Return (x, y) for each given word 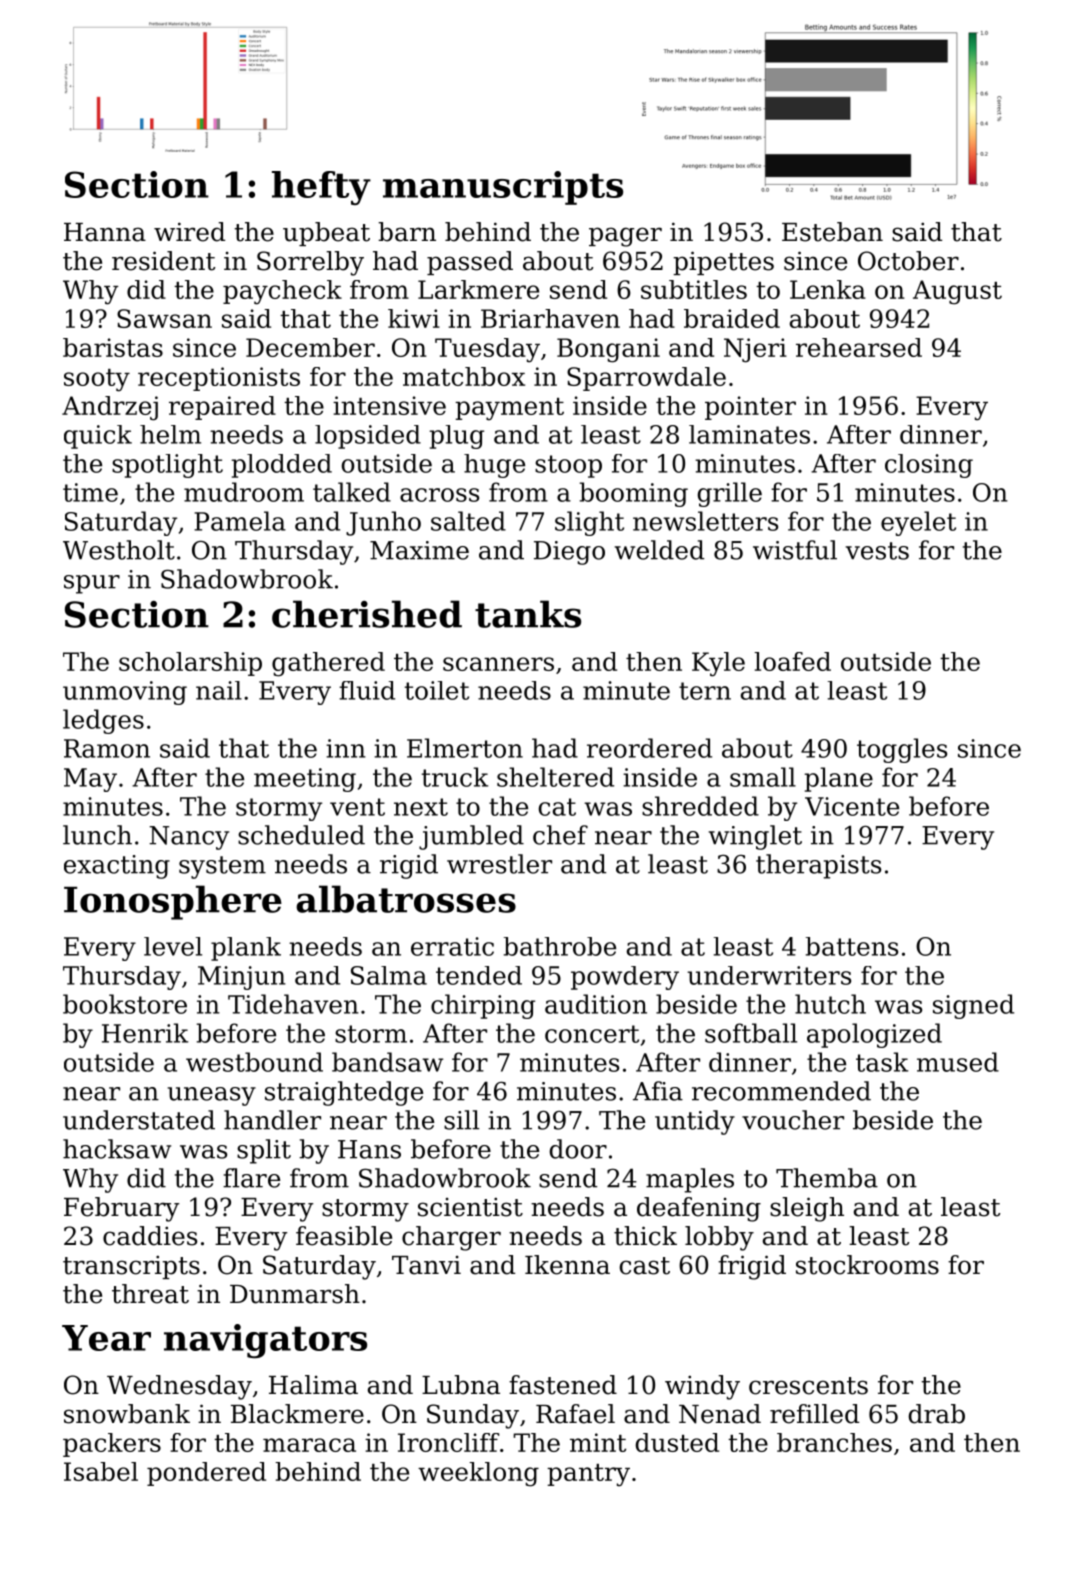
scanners (498, 664)
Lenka (828, 289)
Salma (389, 975)
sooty (97, 380)
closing (929, 466)
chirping (483, 1006)
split (264, 1151)
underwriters (769, 975)
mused (958, 1062)
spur (92, 584)
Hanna (105, 232)
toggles (902, 750)
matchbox (464, 376)
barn (407, 232)
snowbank (127, 1414)
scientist (470, 1207)
